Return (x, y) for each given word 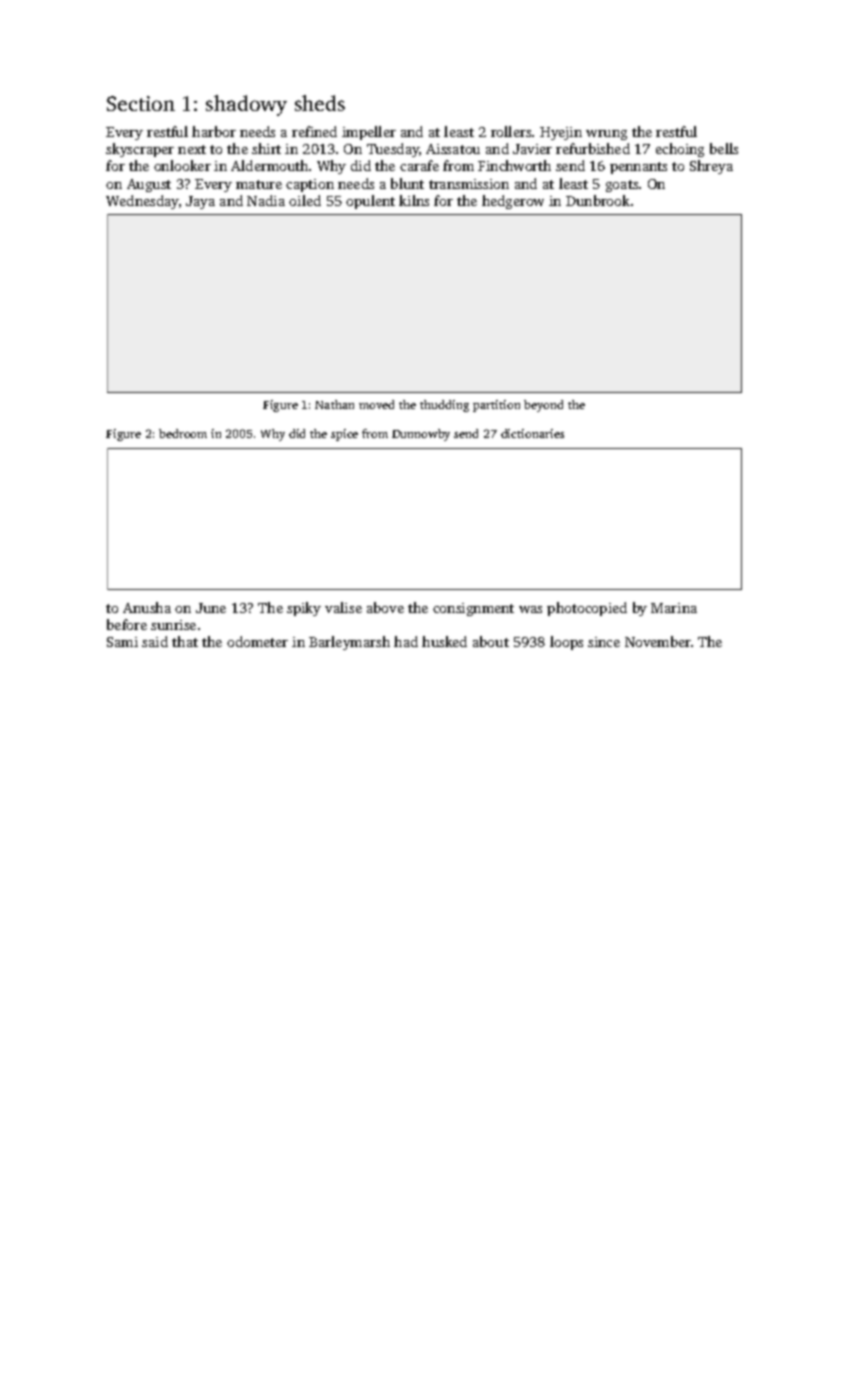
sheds (320, 103)
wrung (606, 135)
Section (141, 103)
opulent (370, 202)
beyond (543, 406)
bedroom (183, 433)
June (211, 608)
